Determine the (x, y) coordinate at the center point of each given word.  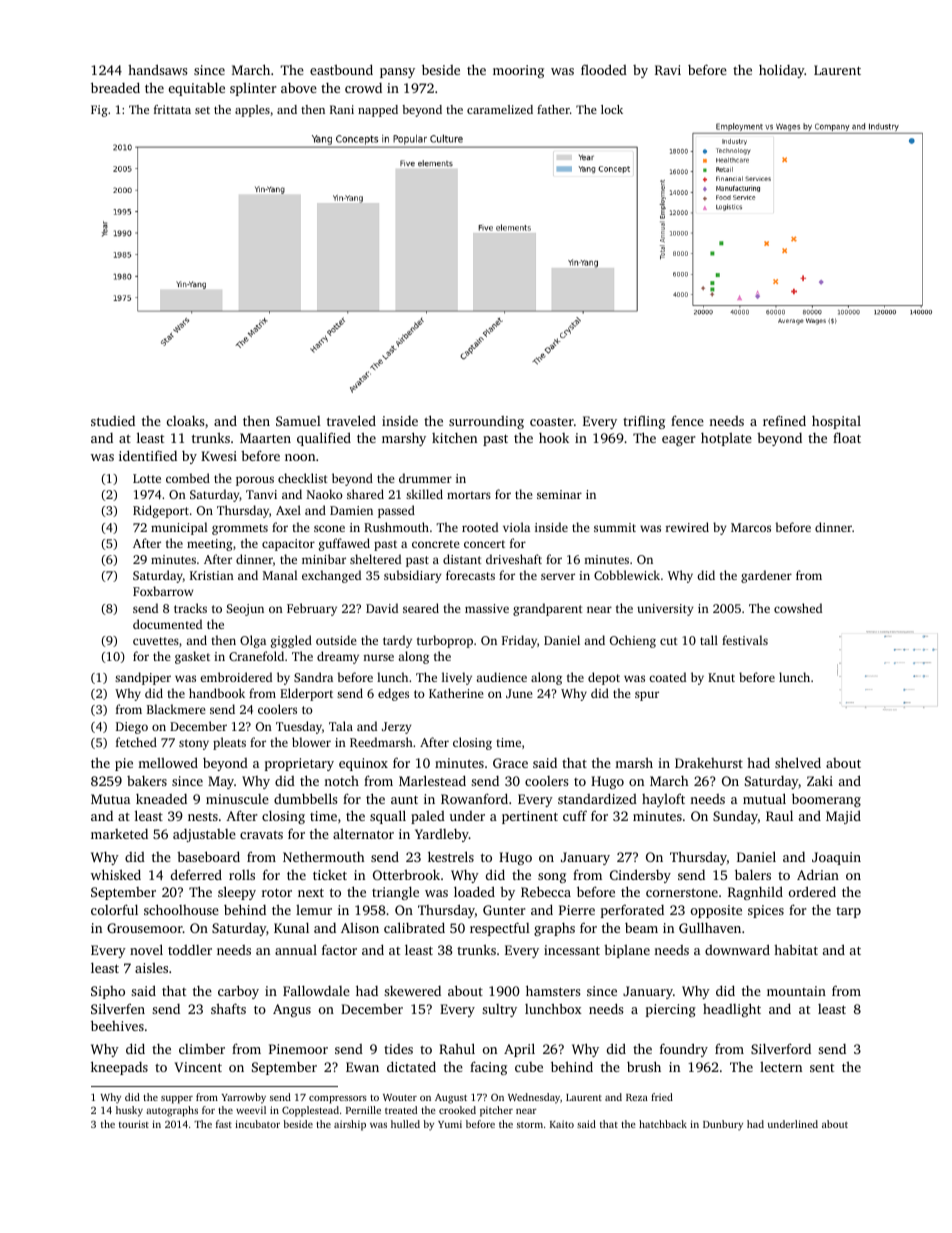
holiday (782, 71)
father (553, 109)
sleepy (237, 893)
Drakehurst (709, 763)
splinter (253, 89)
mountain (796, 991)
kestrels (451, 856)
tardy (397, 641)
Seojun (245, 610)
